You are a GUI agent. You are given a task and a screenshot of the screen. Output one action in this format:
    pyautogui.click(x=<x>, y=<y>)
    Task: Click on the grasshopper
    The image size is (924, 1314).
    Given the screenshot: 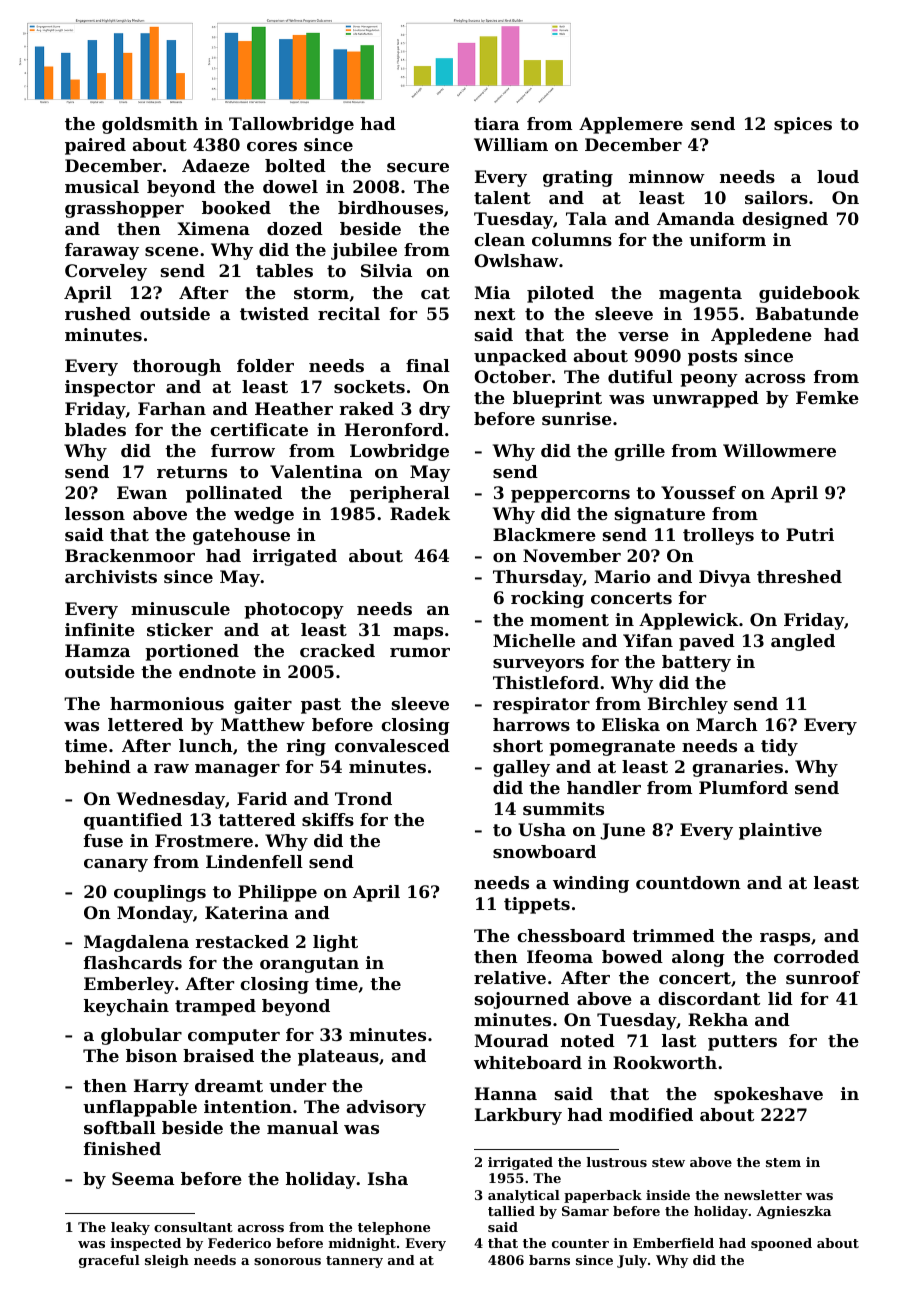 What is the action you would take?
    pyautogui.click(x=124, y=209)
